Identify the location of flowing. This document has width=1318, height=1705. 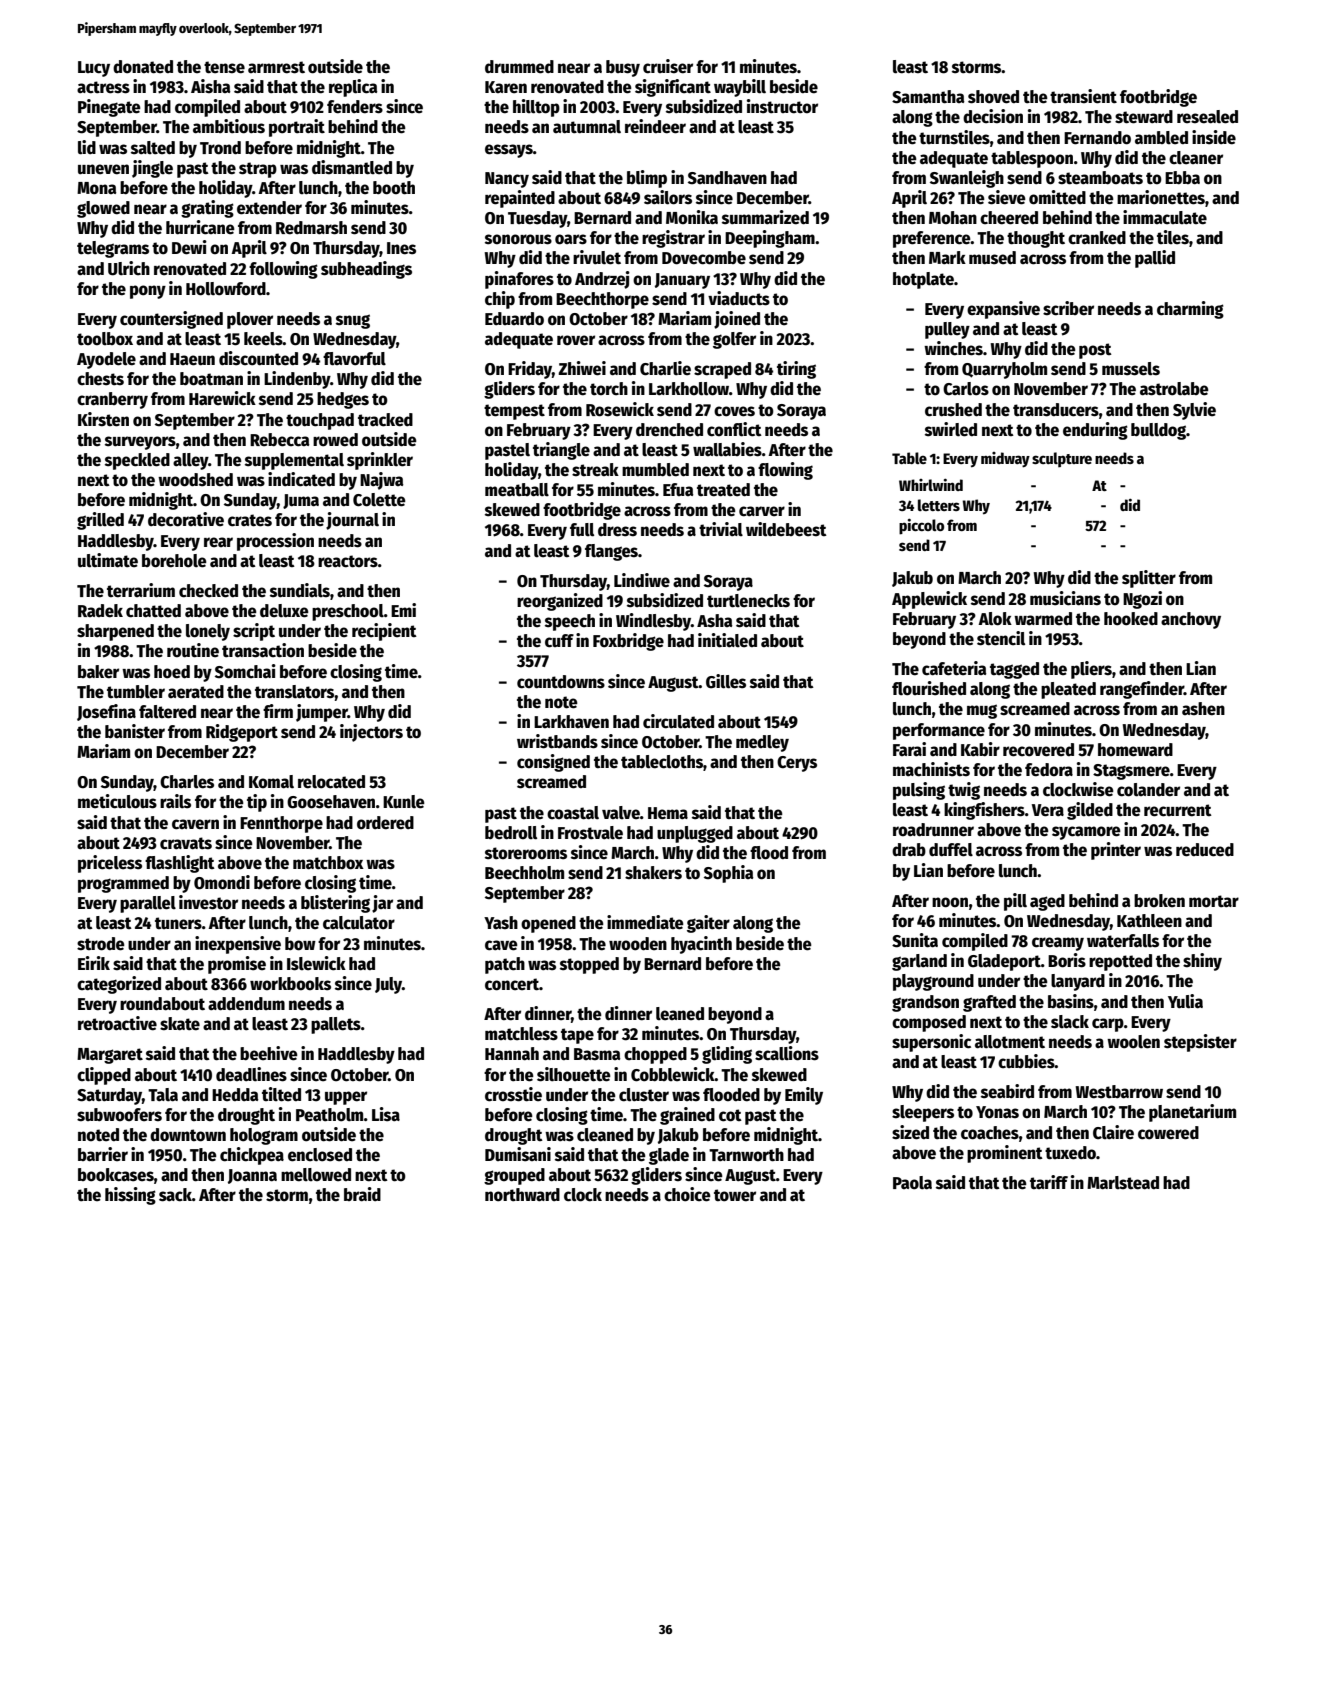
(785, 471).
